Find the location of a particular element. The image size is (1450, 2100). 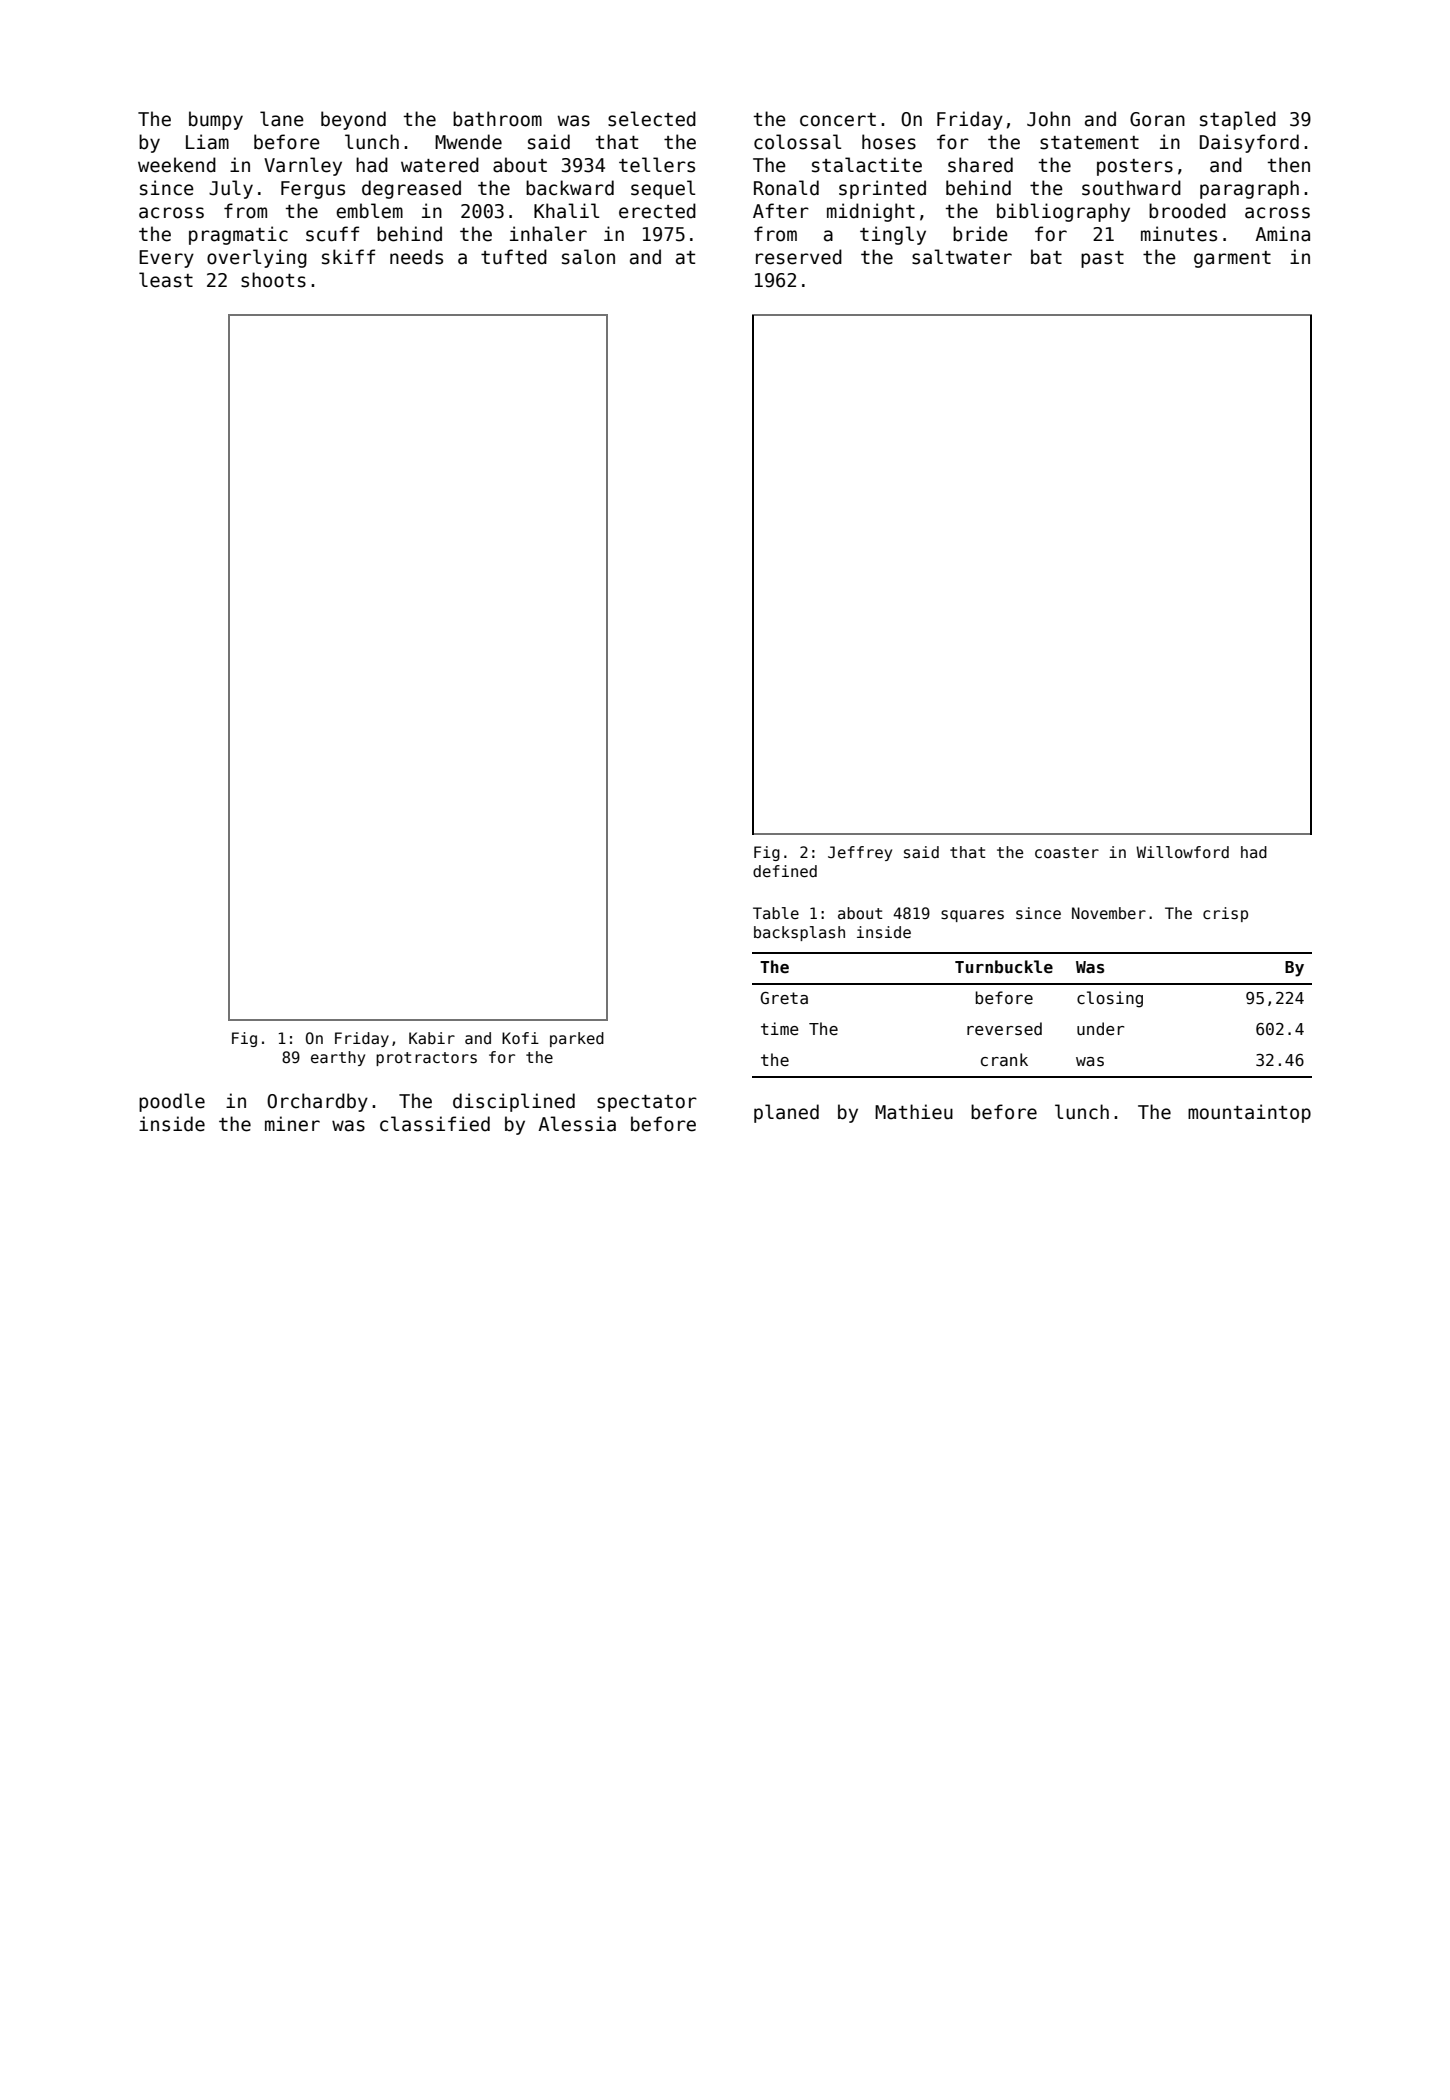

garment is located at coordinates (1232, 259).
